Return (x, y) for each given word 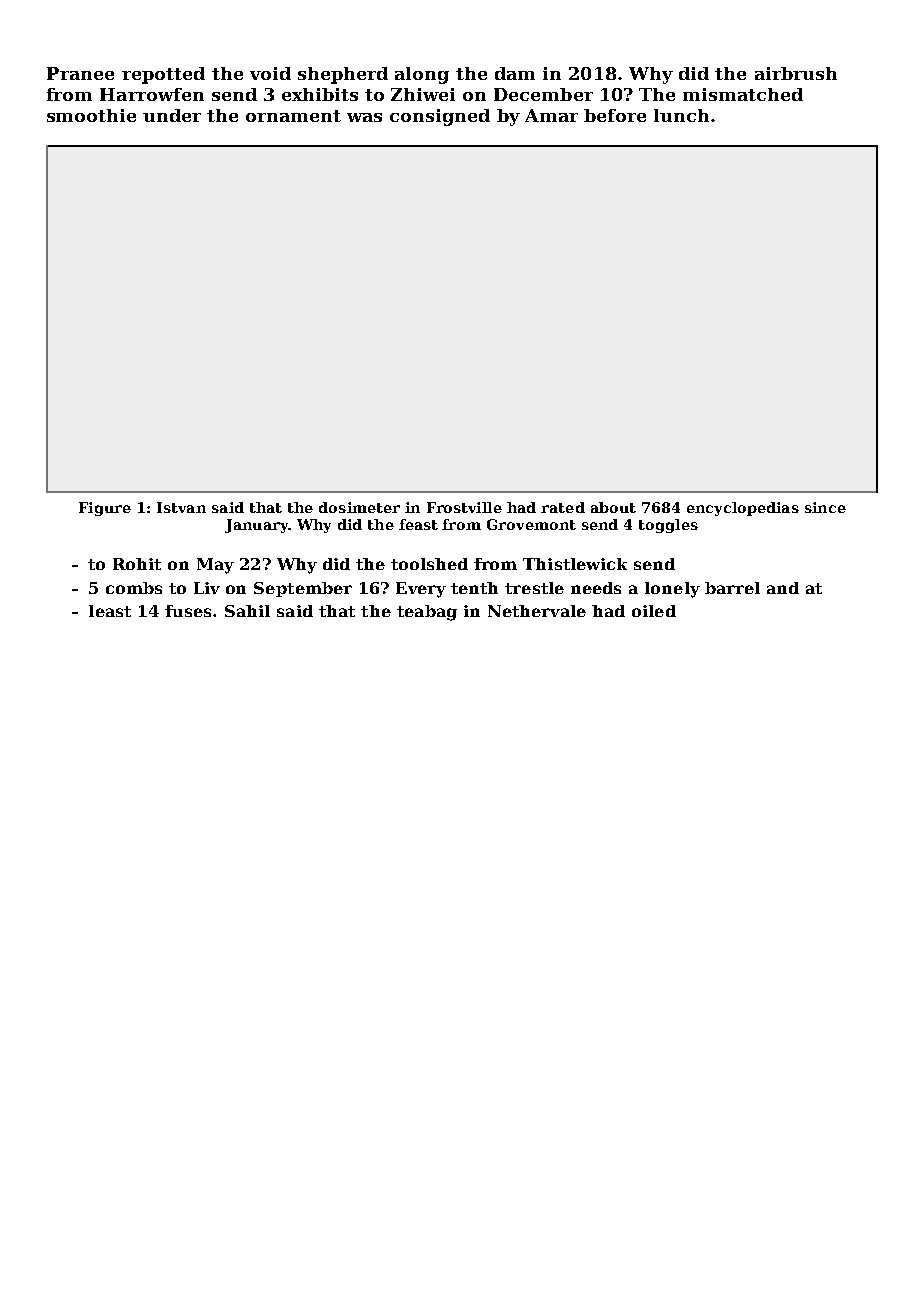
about (613, 507)
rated (563, 507)
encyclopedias (743, 509)
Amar (551, 115)
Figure (105, 509)
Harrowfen (152, 94)
